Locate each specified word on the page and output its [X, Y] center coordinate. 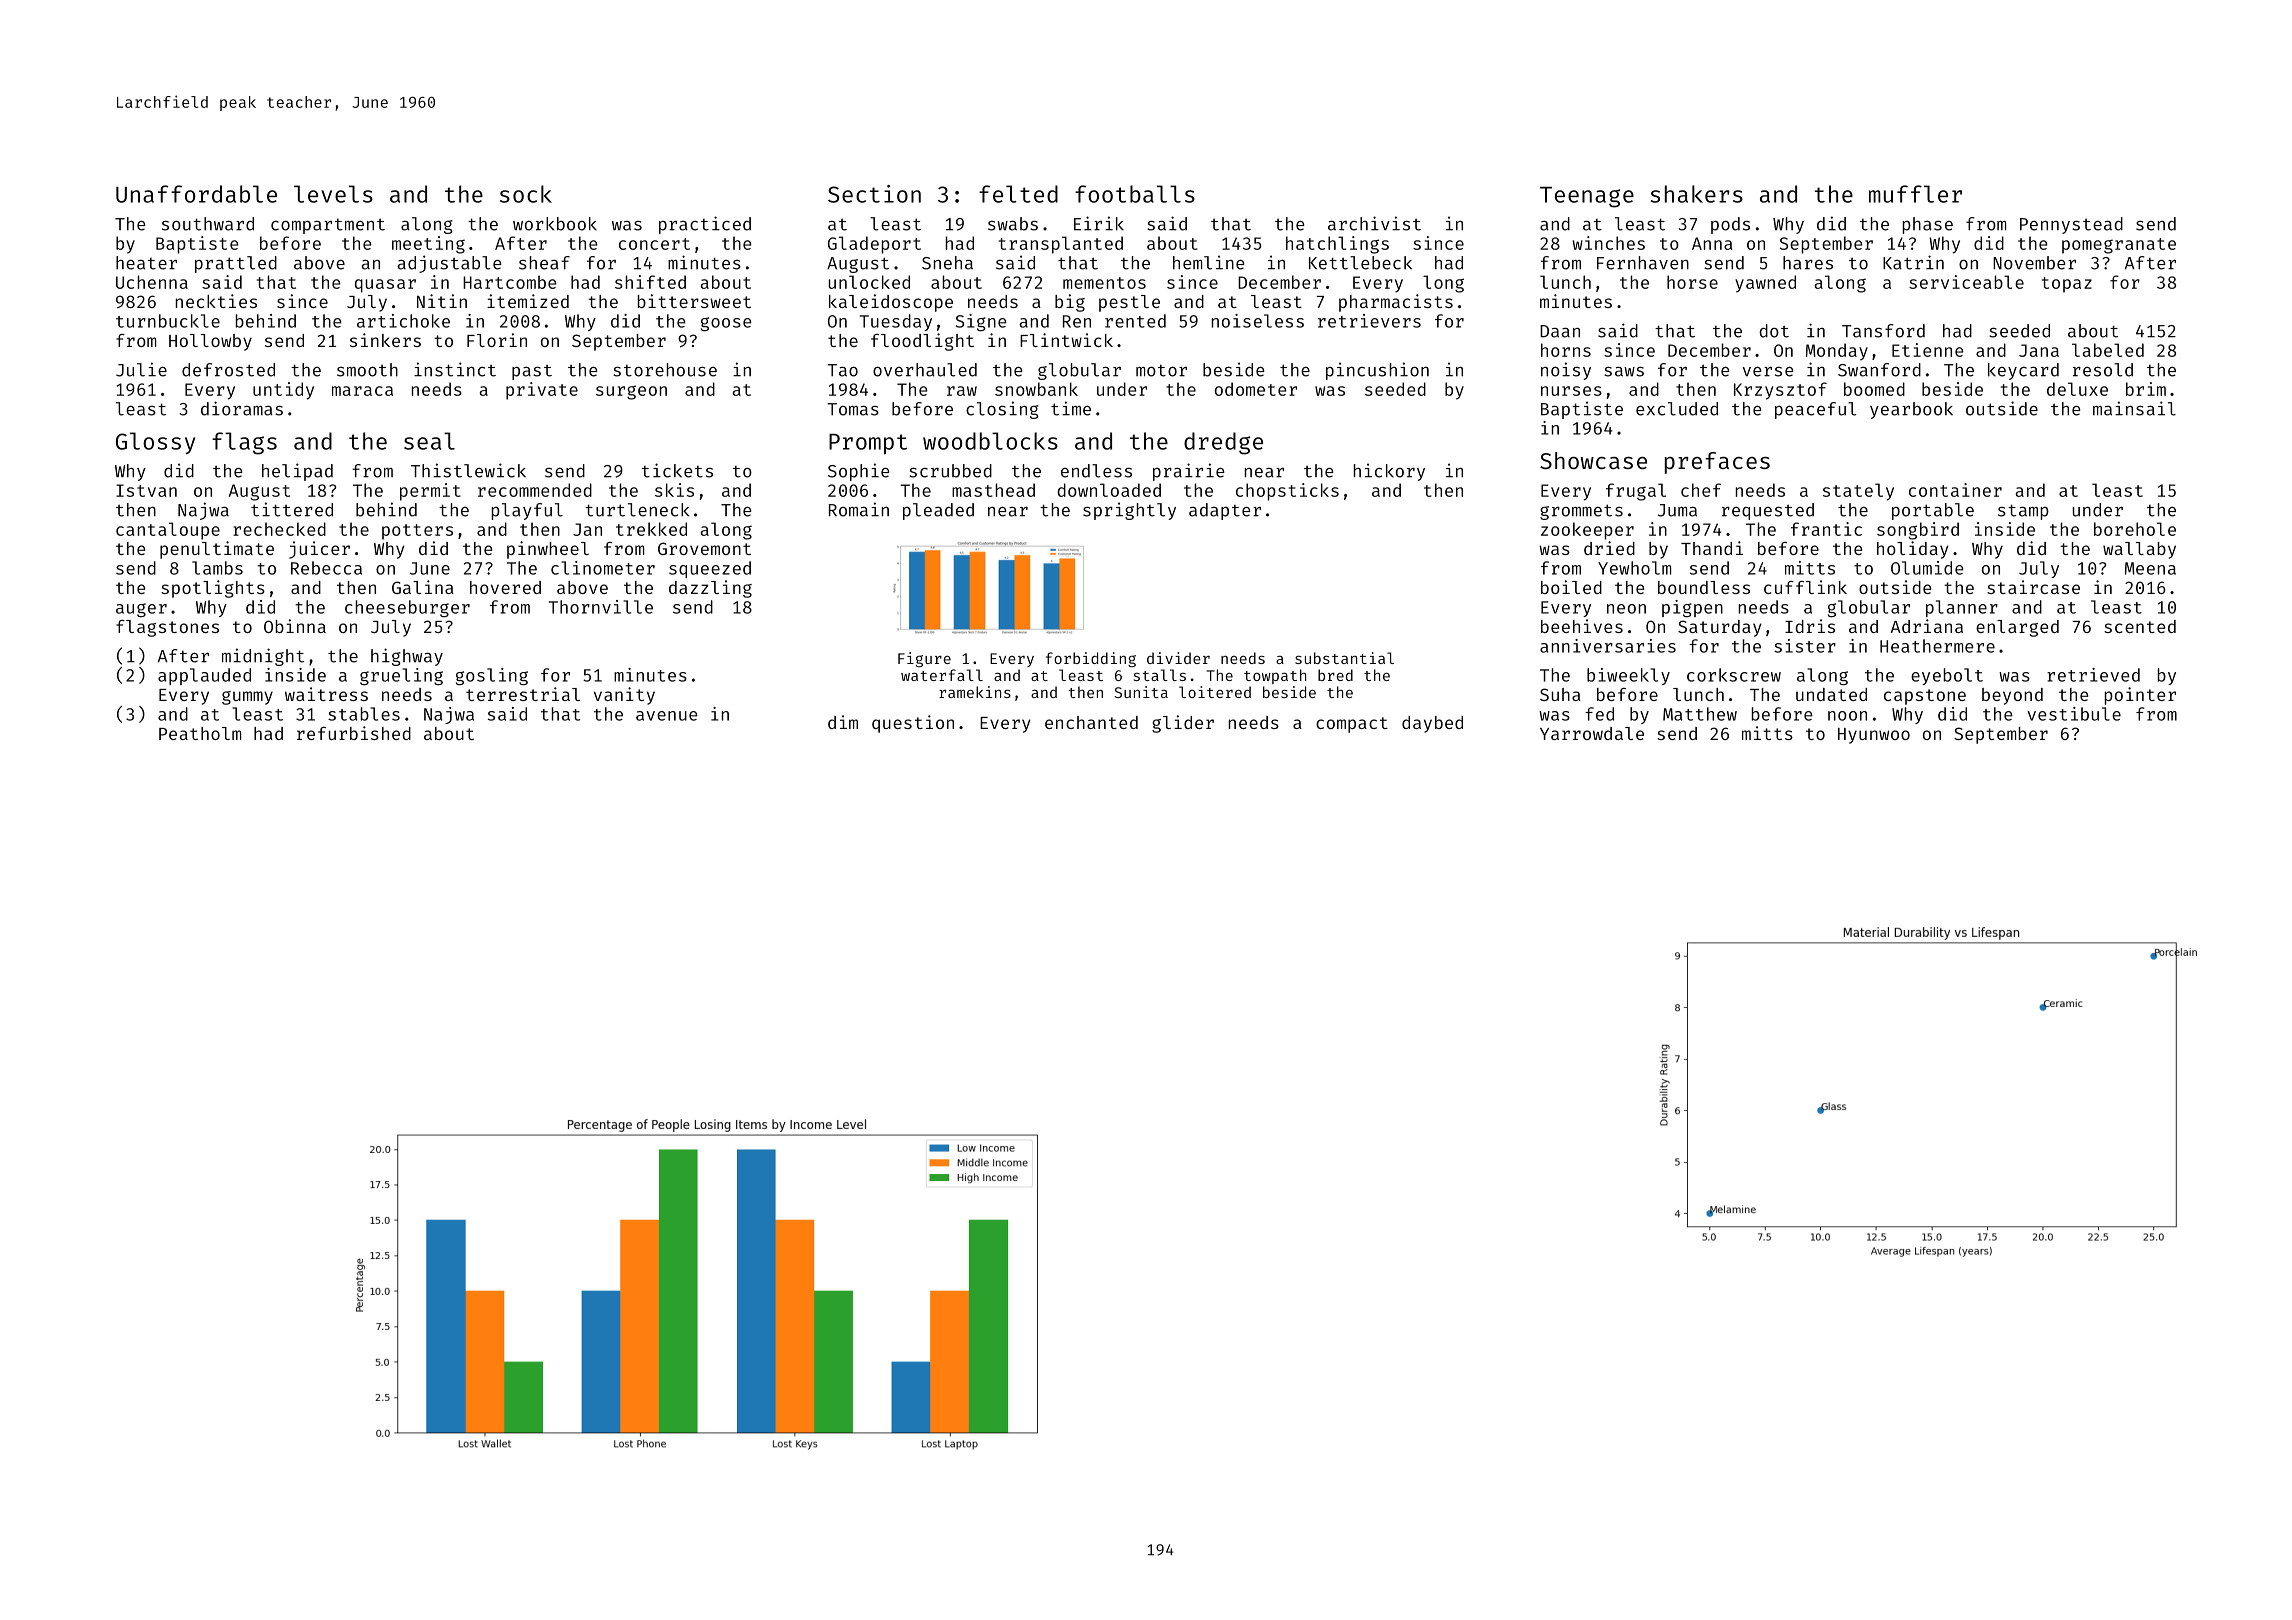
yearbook [1911, 410]
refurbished [354, 733]
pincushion [1377, 371]
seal [429, 441]
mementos [1104, 283]
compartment [328, 226]
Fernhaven [1643, 263]
